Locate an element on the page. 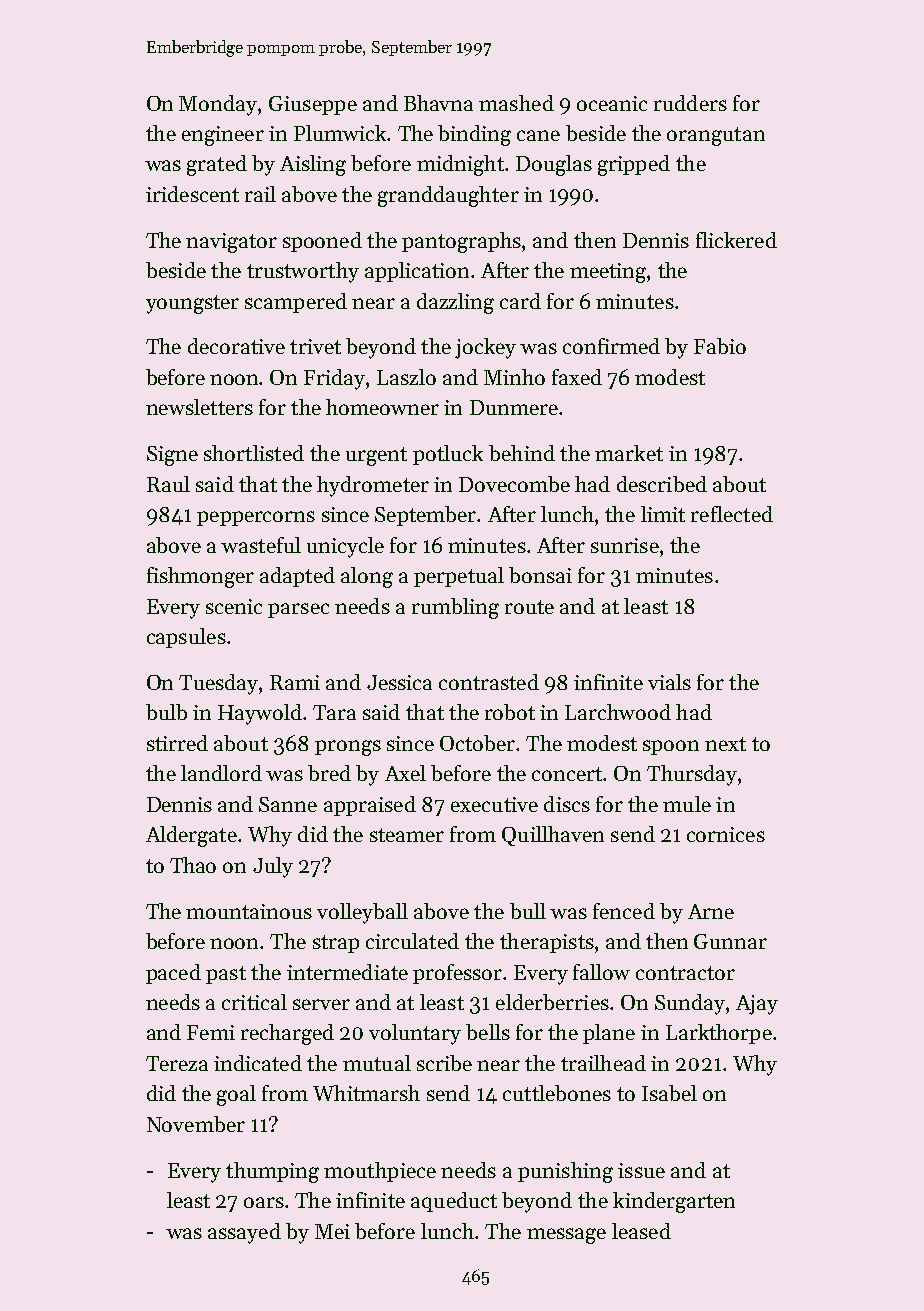  gripped is located at coordinates (634, 165).
